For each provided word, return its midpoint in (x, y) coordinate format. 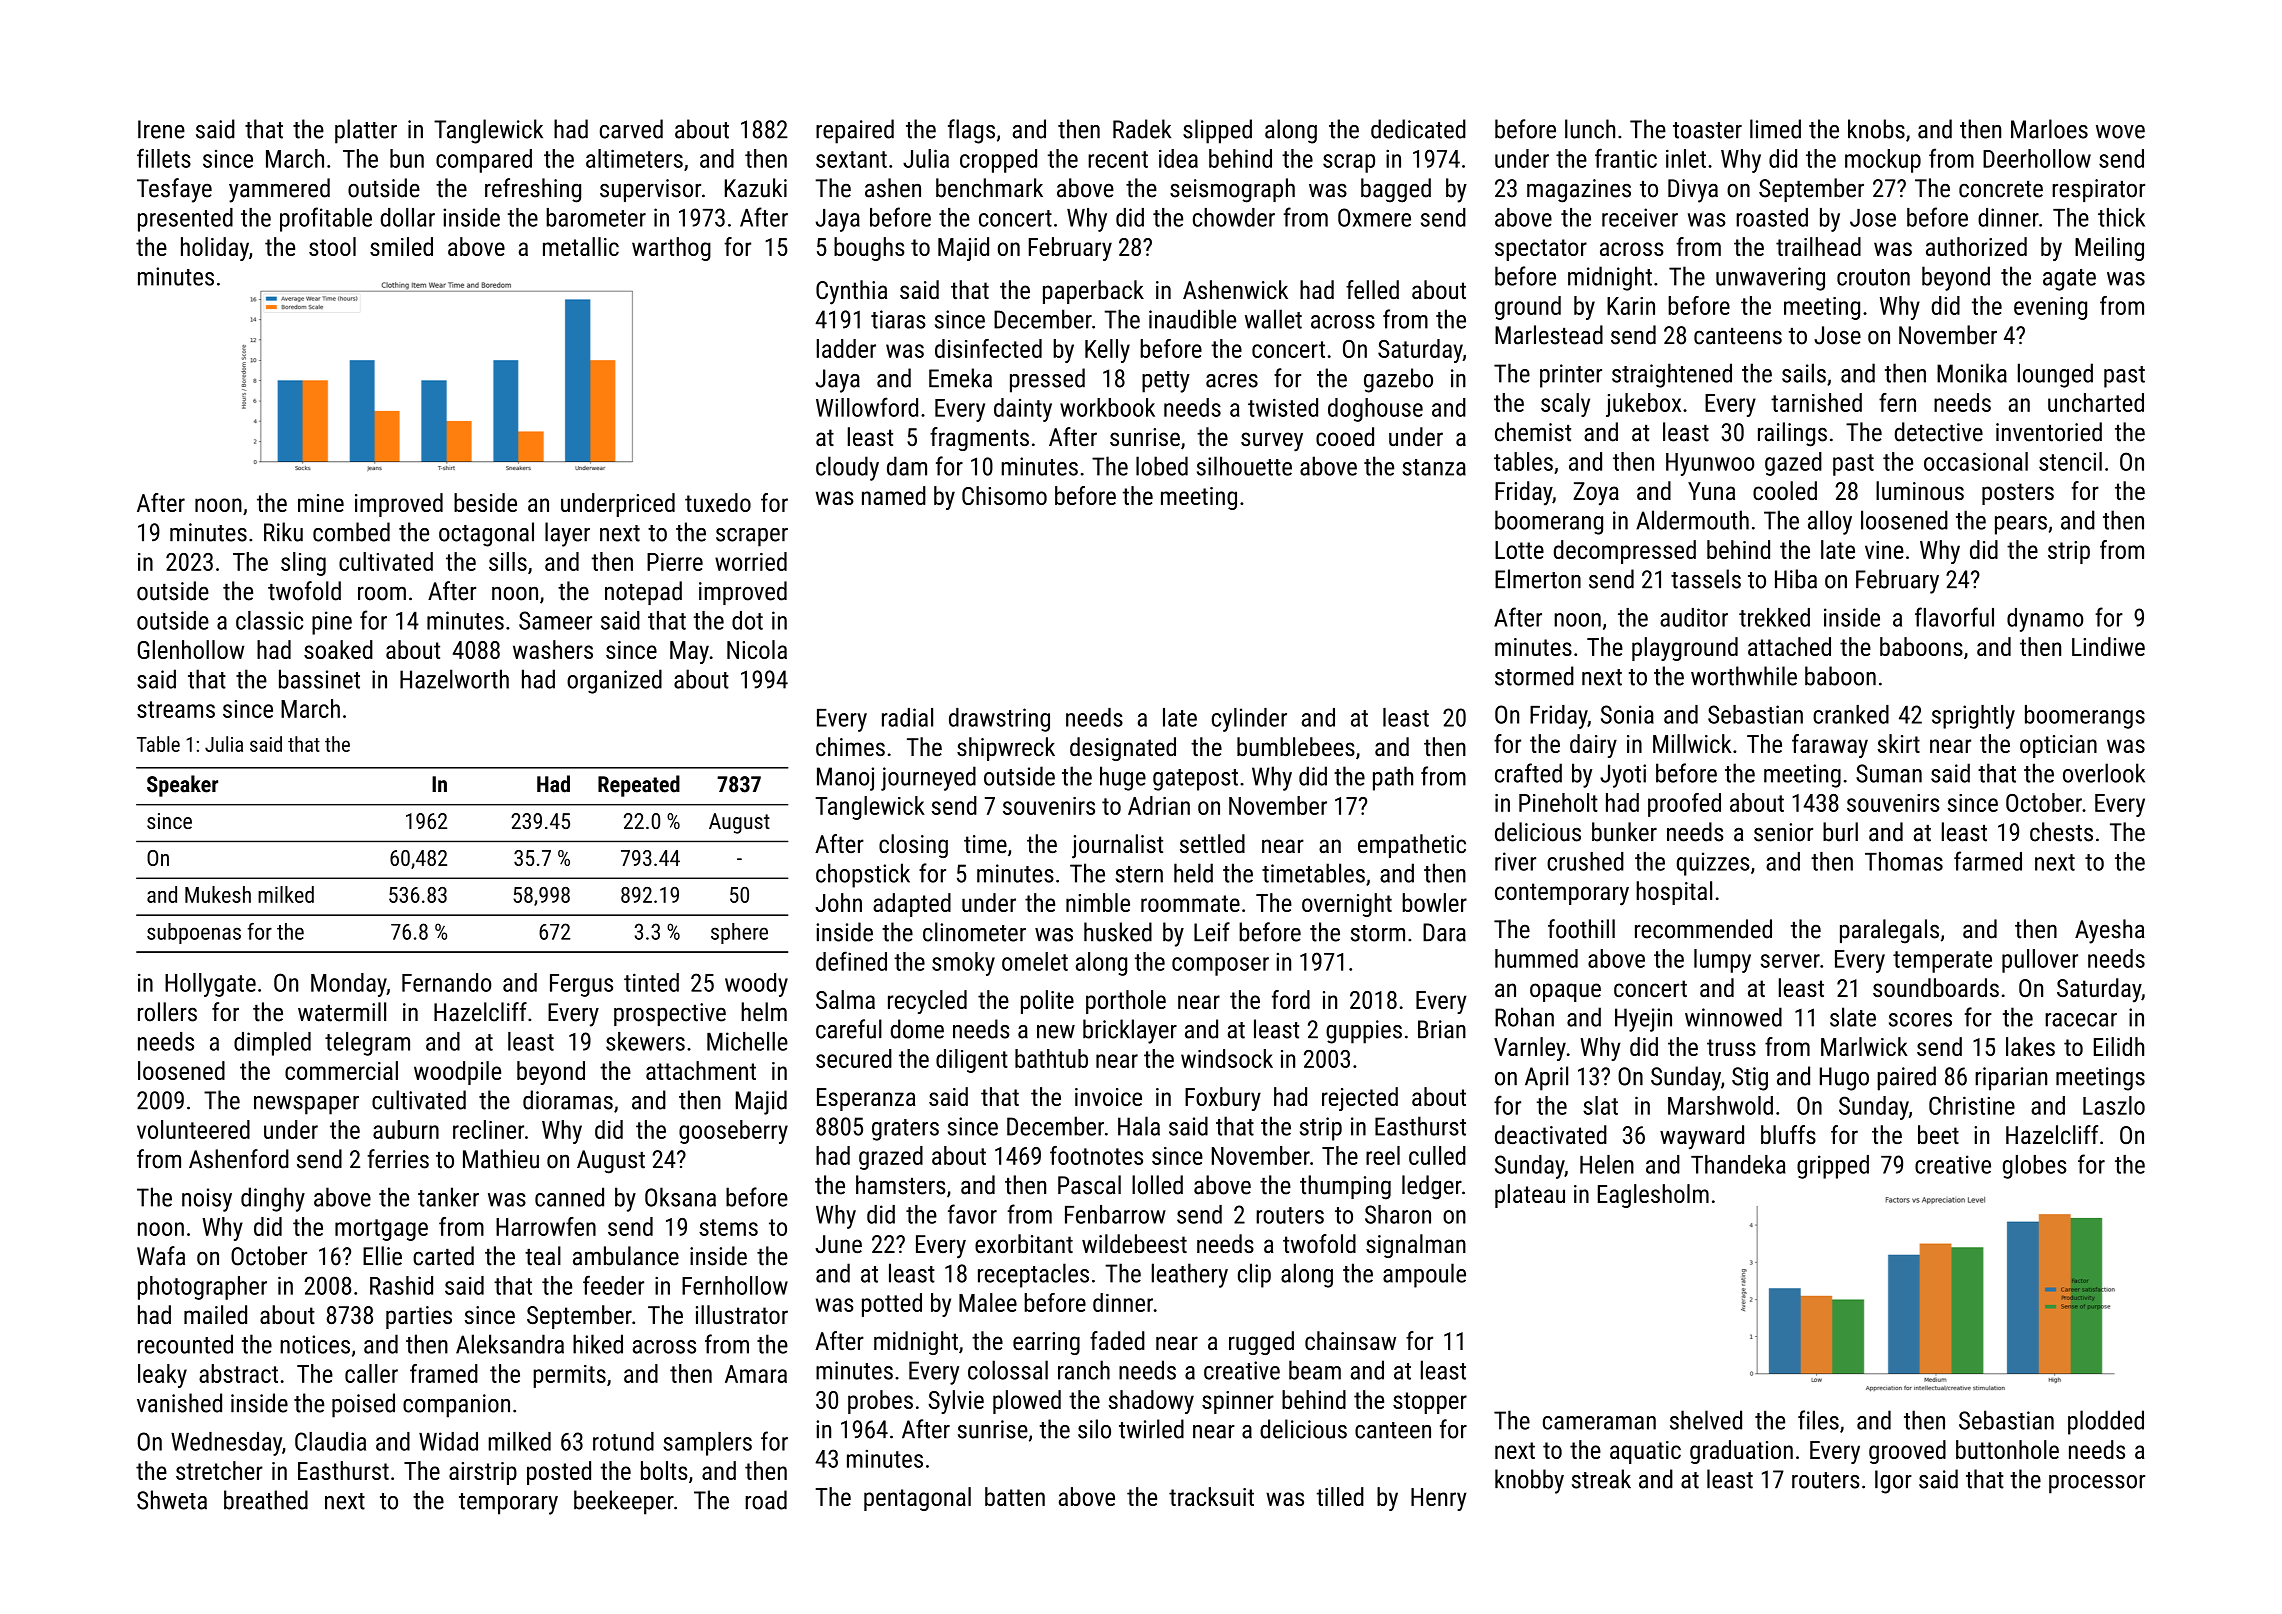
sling (303, 564)
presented (185, 220)
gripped (1833, 1167)
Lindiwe (2108, 646)
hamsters (901, 1185)
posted (559, 1473)
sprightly (1973, 717)
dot (747, 620)
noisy (207, 1200)
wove (2120, 132)
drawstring (999, 720)
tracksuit (1211, 1496)
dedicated (1418, 129)
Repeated (639, 786)
